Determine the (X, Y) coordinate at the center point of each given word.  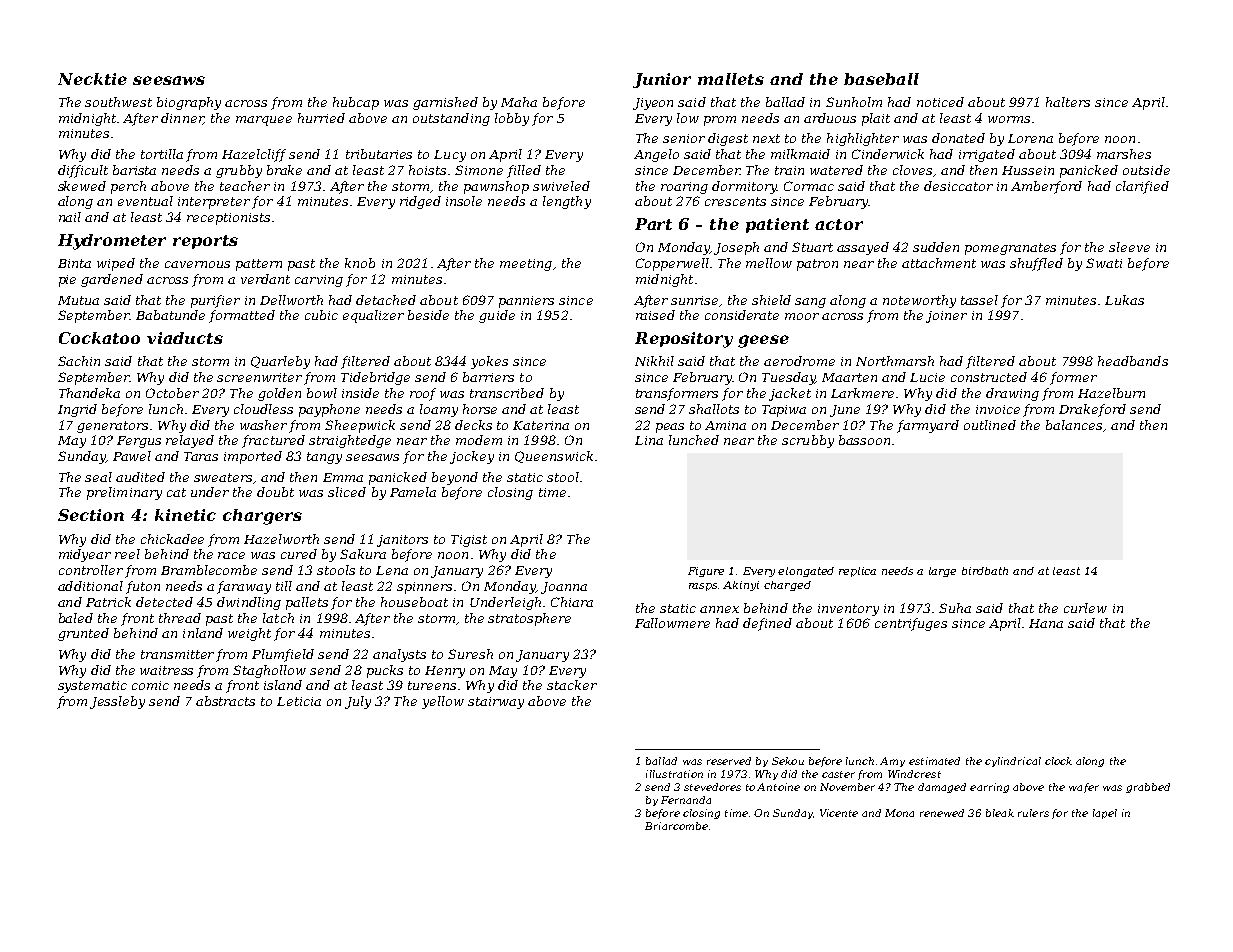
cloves (912, 170)
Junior (662, 80)
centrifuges (911, 624)
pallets (307, 603)
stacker (572, 685)
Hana (1046, 623)
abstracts (225, 701)
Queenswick (554, 457)
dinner (182, 119)
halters (1068, 102)
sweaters (223, 477)
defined (767, 624)
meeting (526, 265)
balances (1074, 425)
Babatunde (170, 315)
